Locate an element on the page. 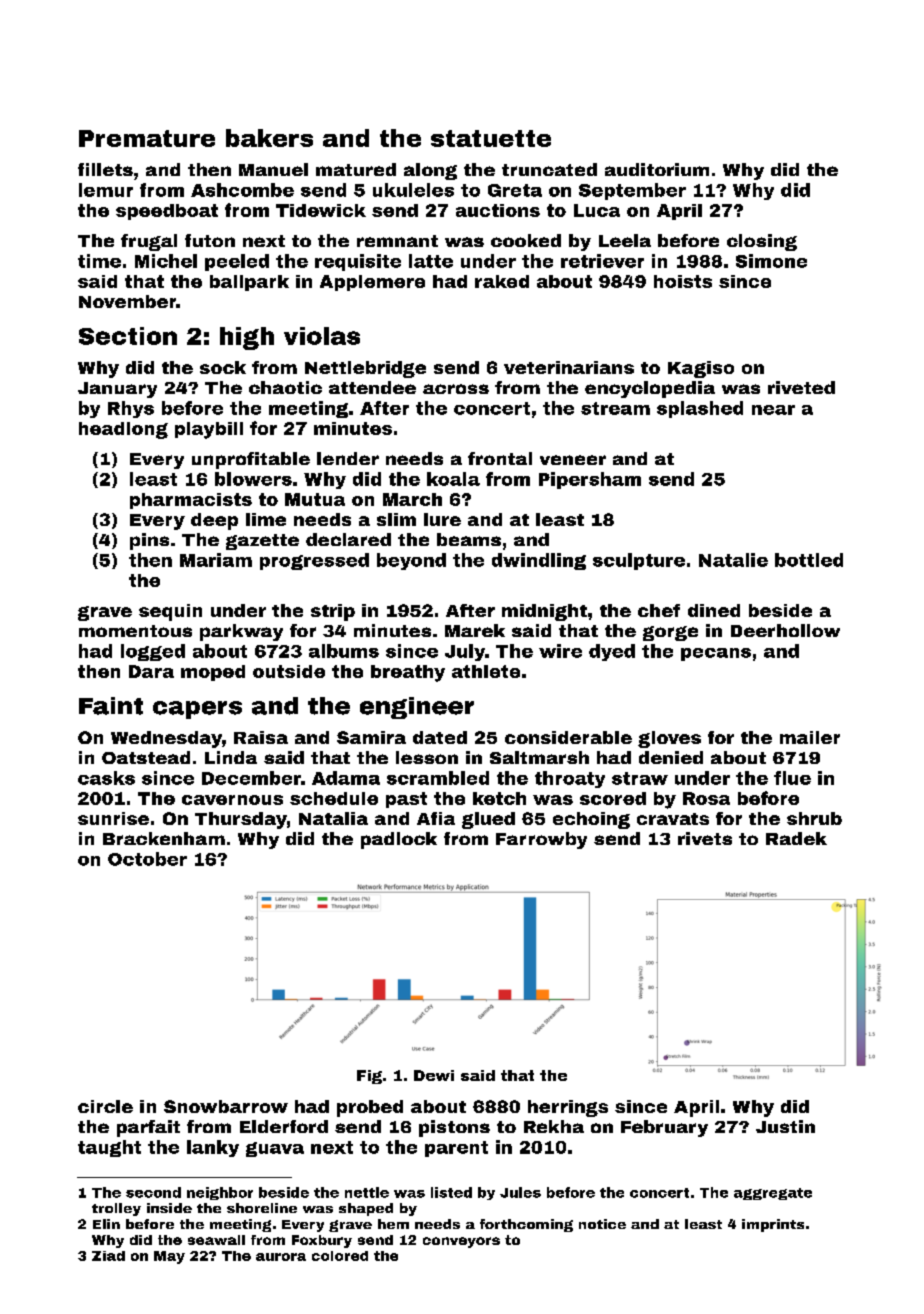 This page has height=1314, width=924. sculpture is located at coordinates (639, 561).
